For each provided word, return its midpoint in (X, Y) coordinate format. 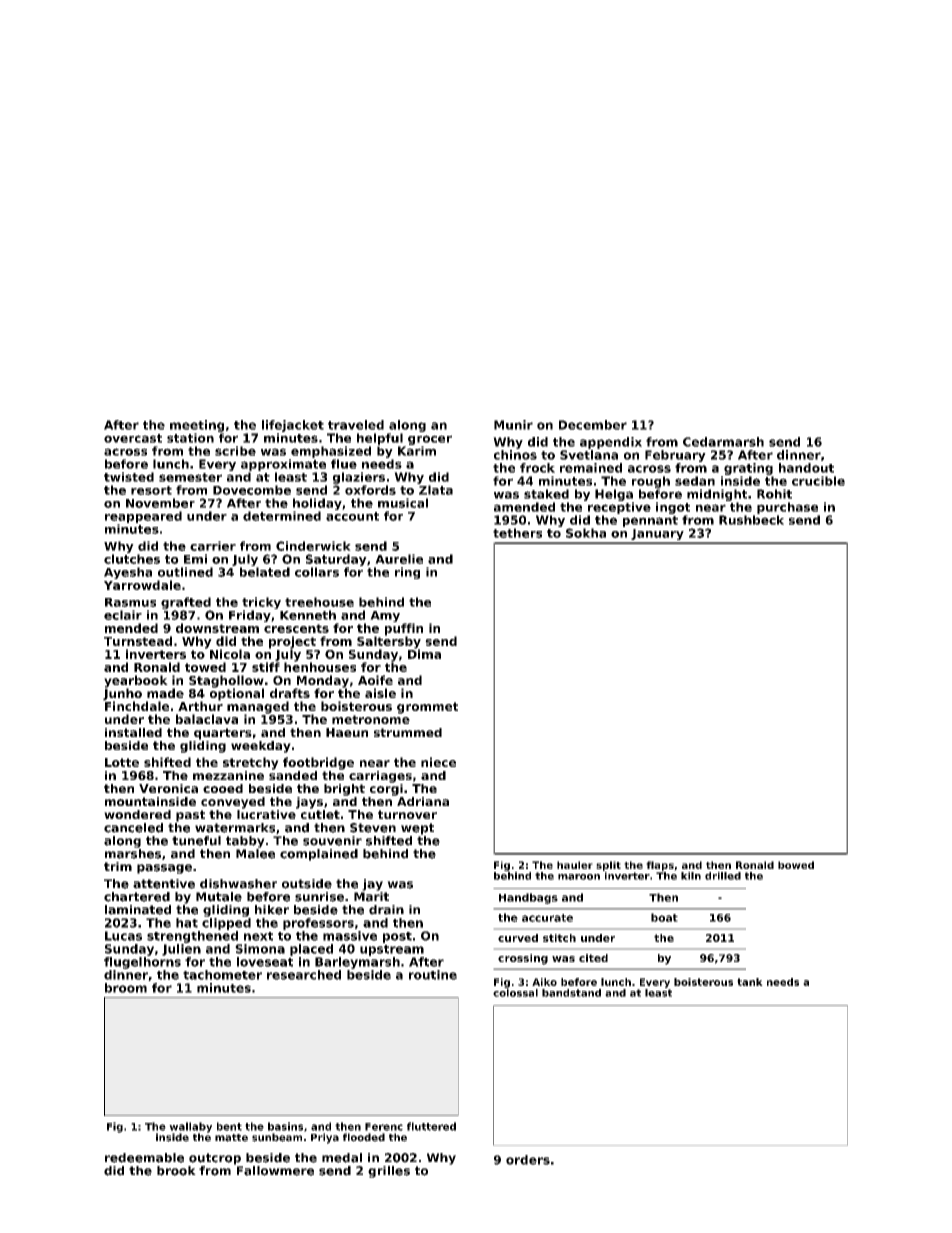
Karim (417, 451)
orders (528, 1160)
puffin (404, 629)
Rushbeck (751, 520)
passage (164, 869)
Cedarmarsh (723, 442)
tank (750, 982)
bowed (796, 865)
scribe (235, 451)
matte (231, 1138)
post (397, 937)
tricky (261, 603)
